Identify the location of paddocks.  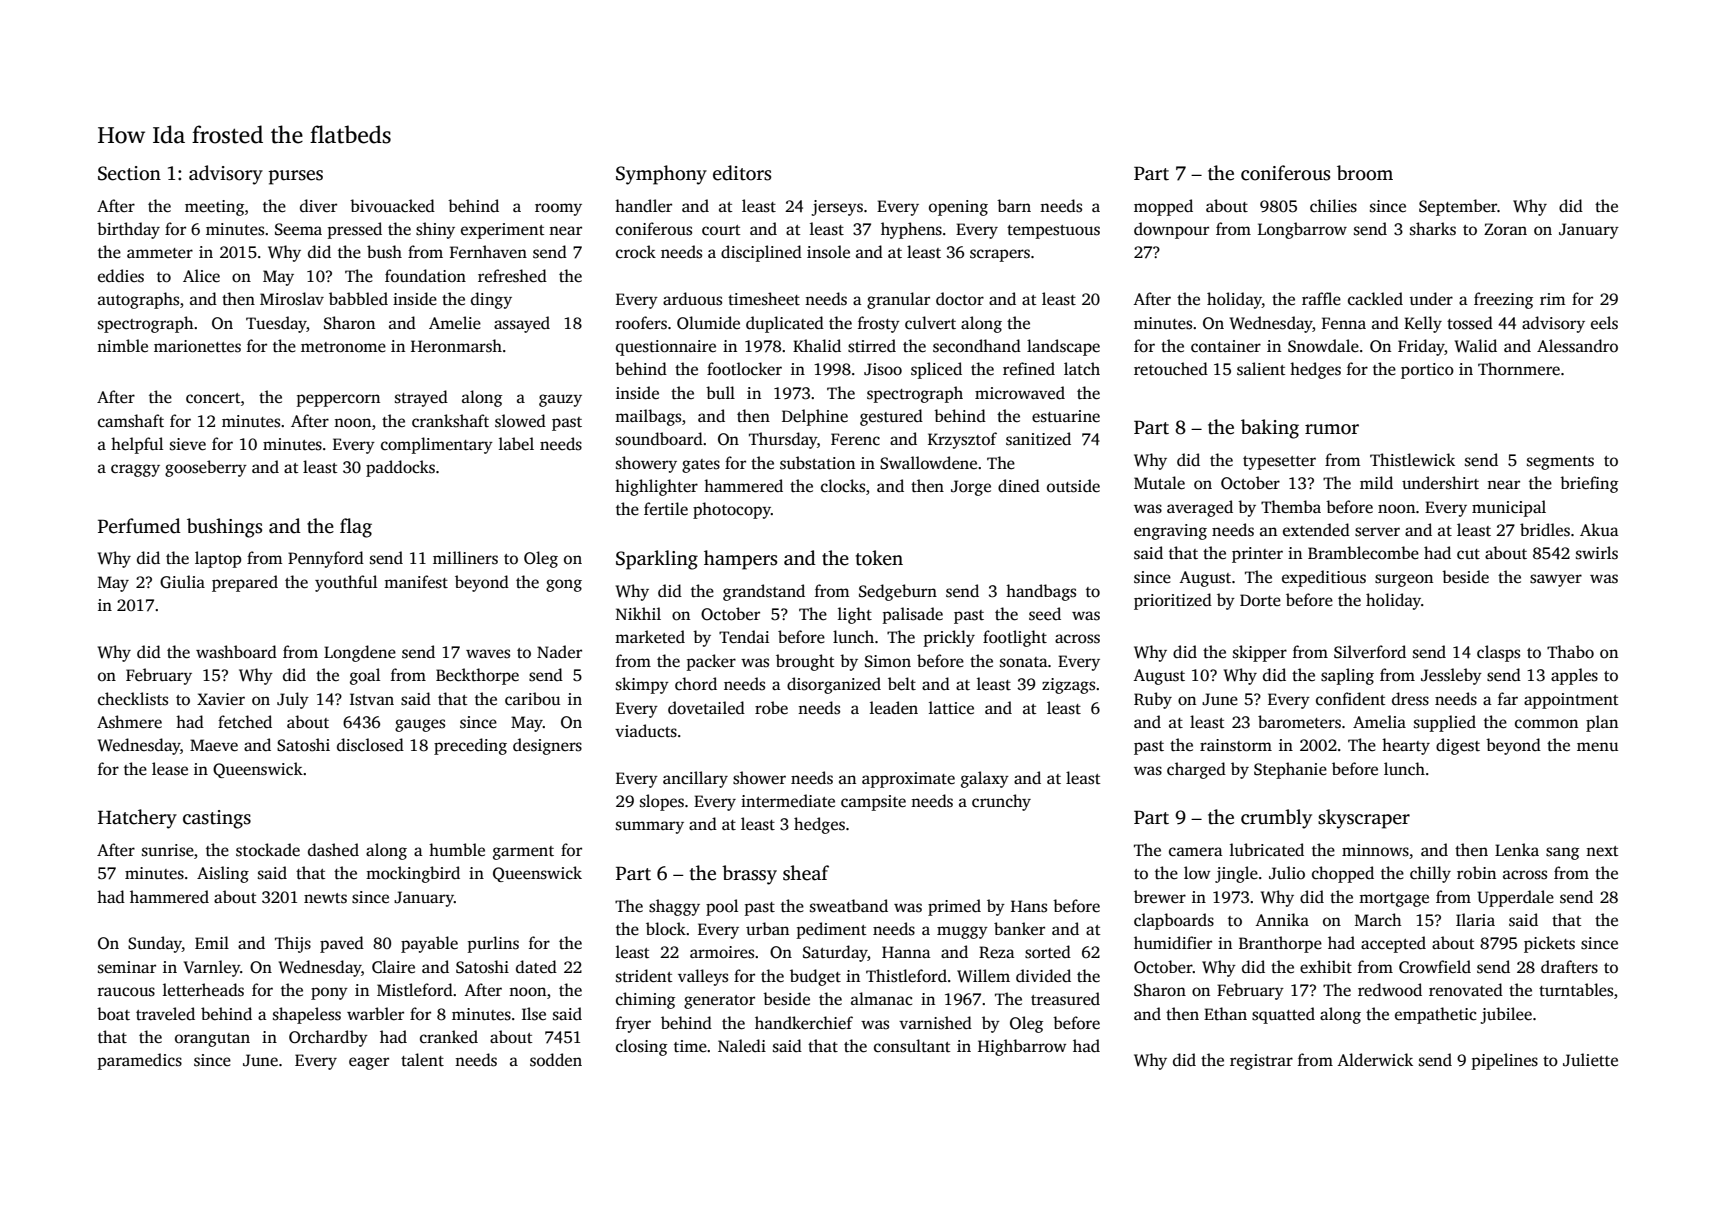
(400, 468).
